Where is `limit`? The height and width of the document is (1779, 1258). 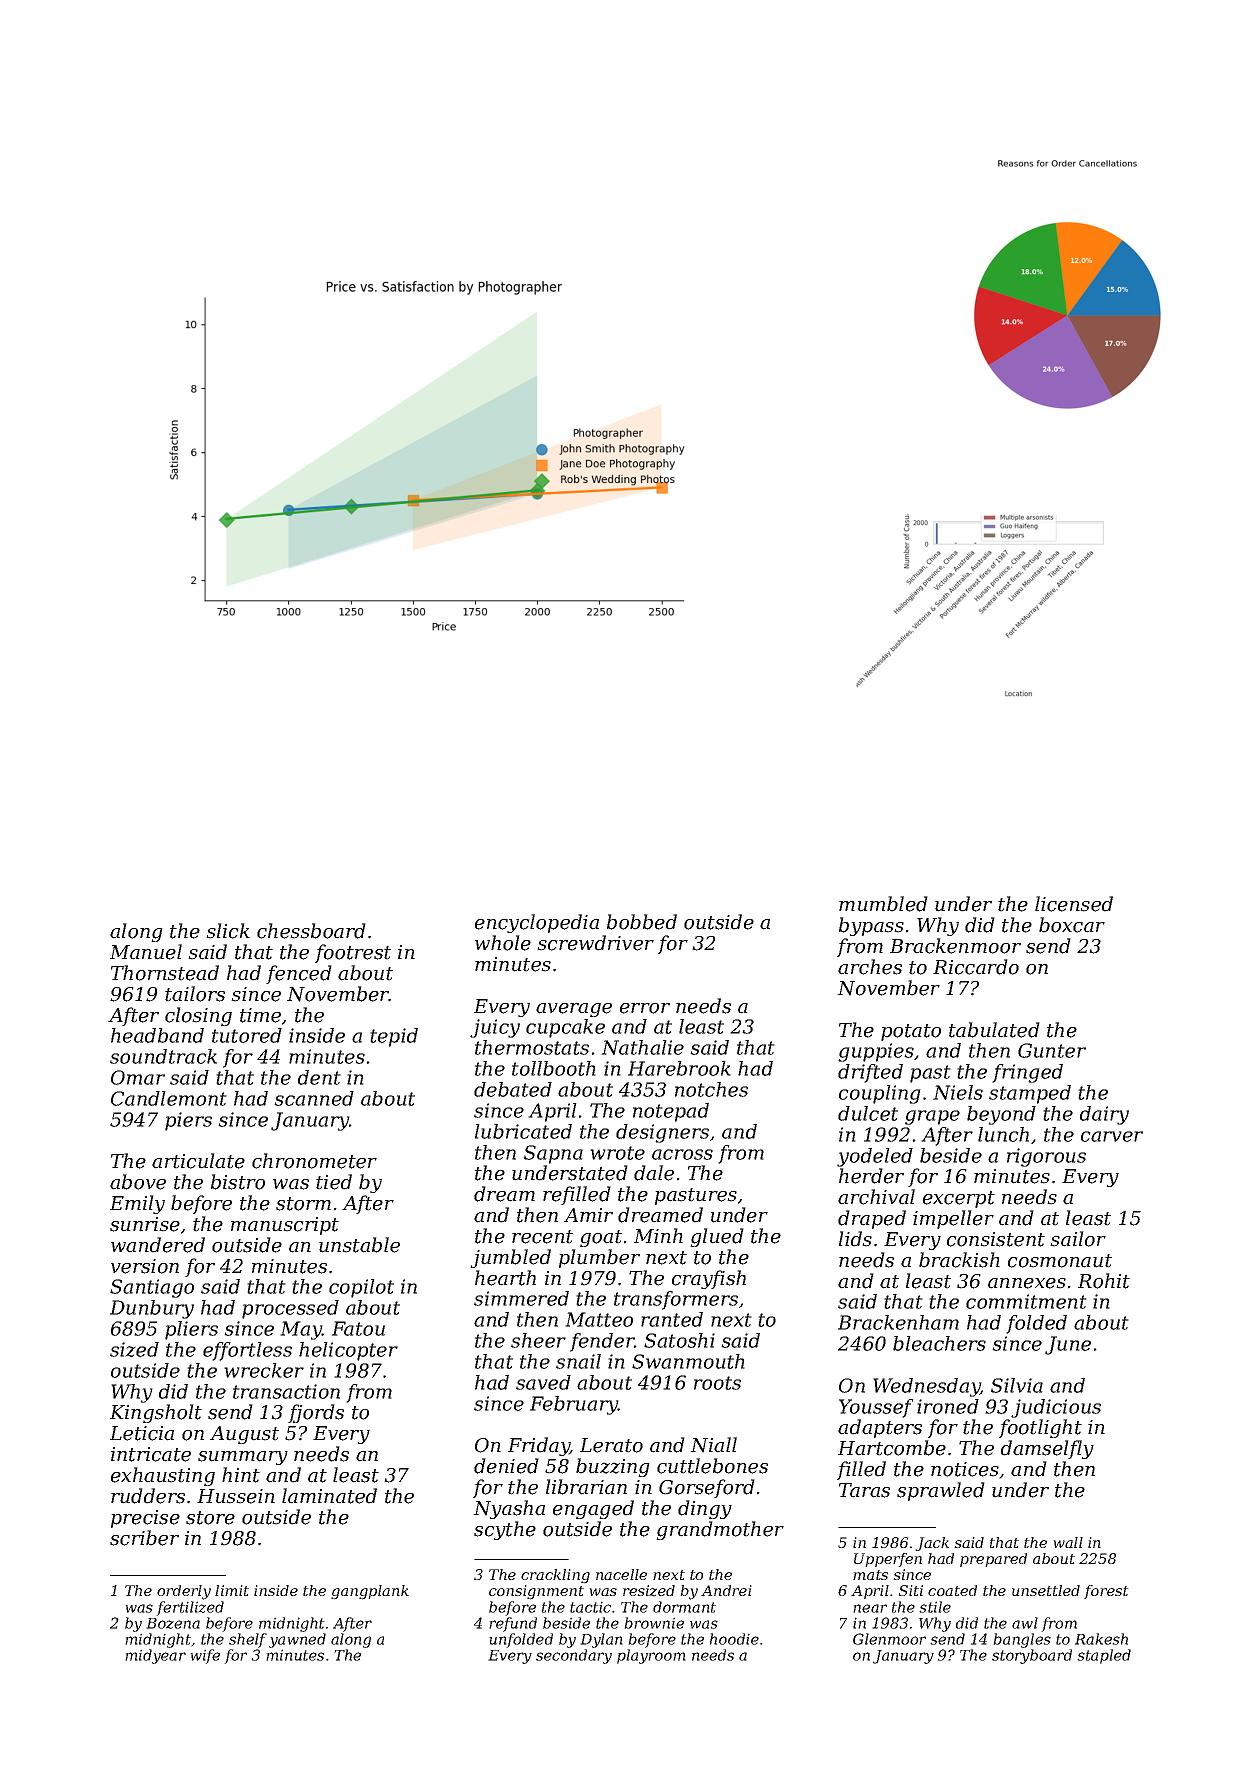 limit is located at coordinates (232, 1590).
